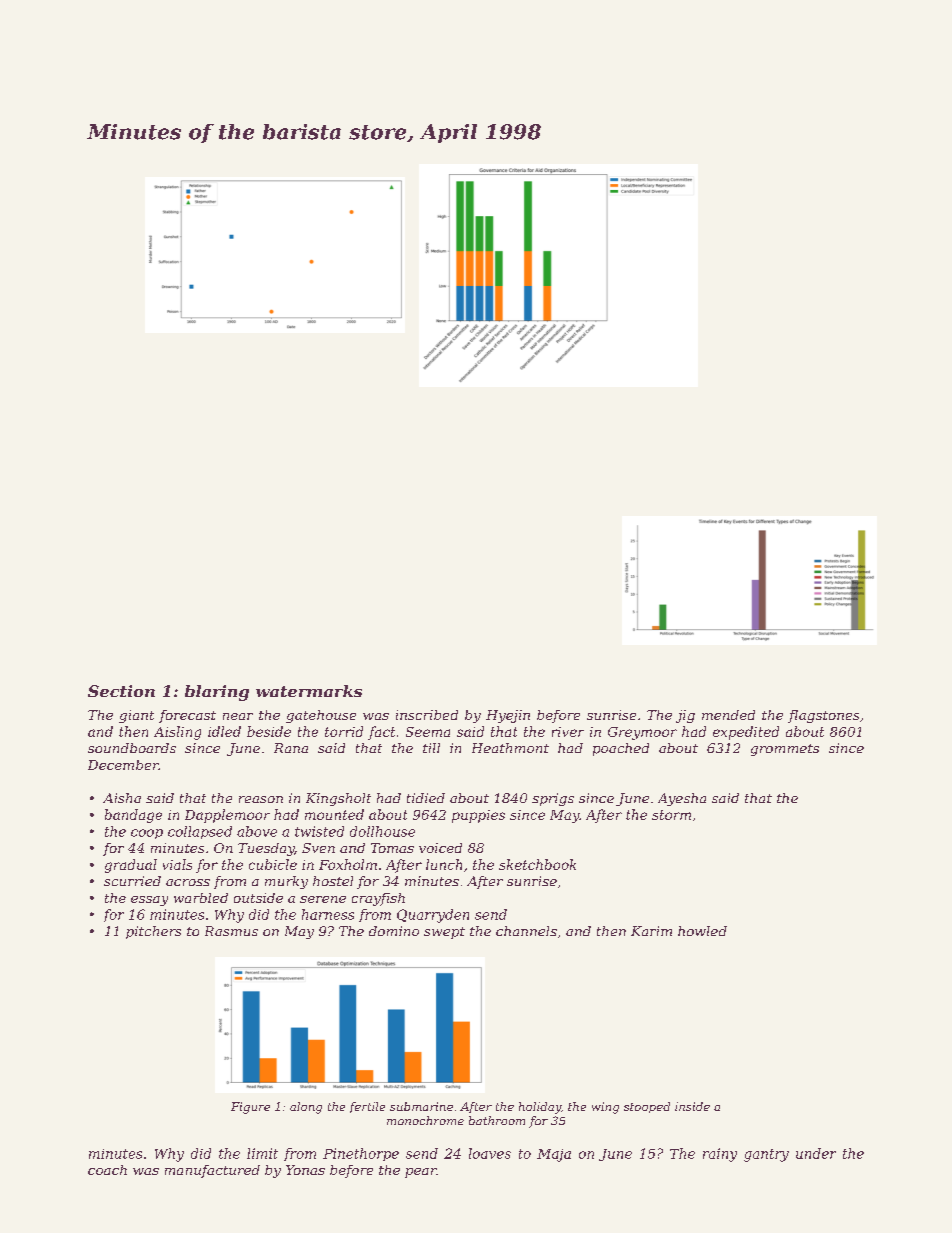 Image resolution: width=952 pixels, height=1233 pixels. I want to click on scurried, so click(132, 881).
